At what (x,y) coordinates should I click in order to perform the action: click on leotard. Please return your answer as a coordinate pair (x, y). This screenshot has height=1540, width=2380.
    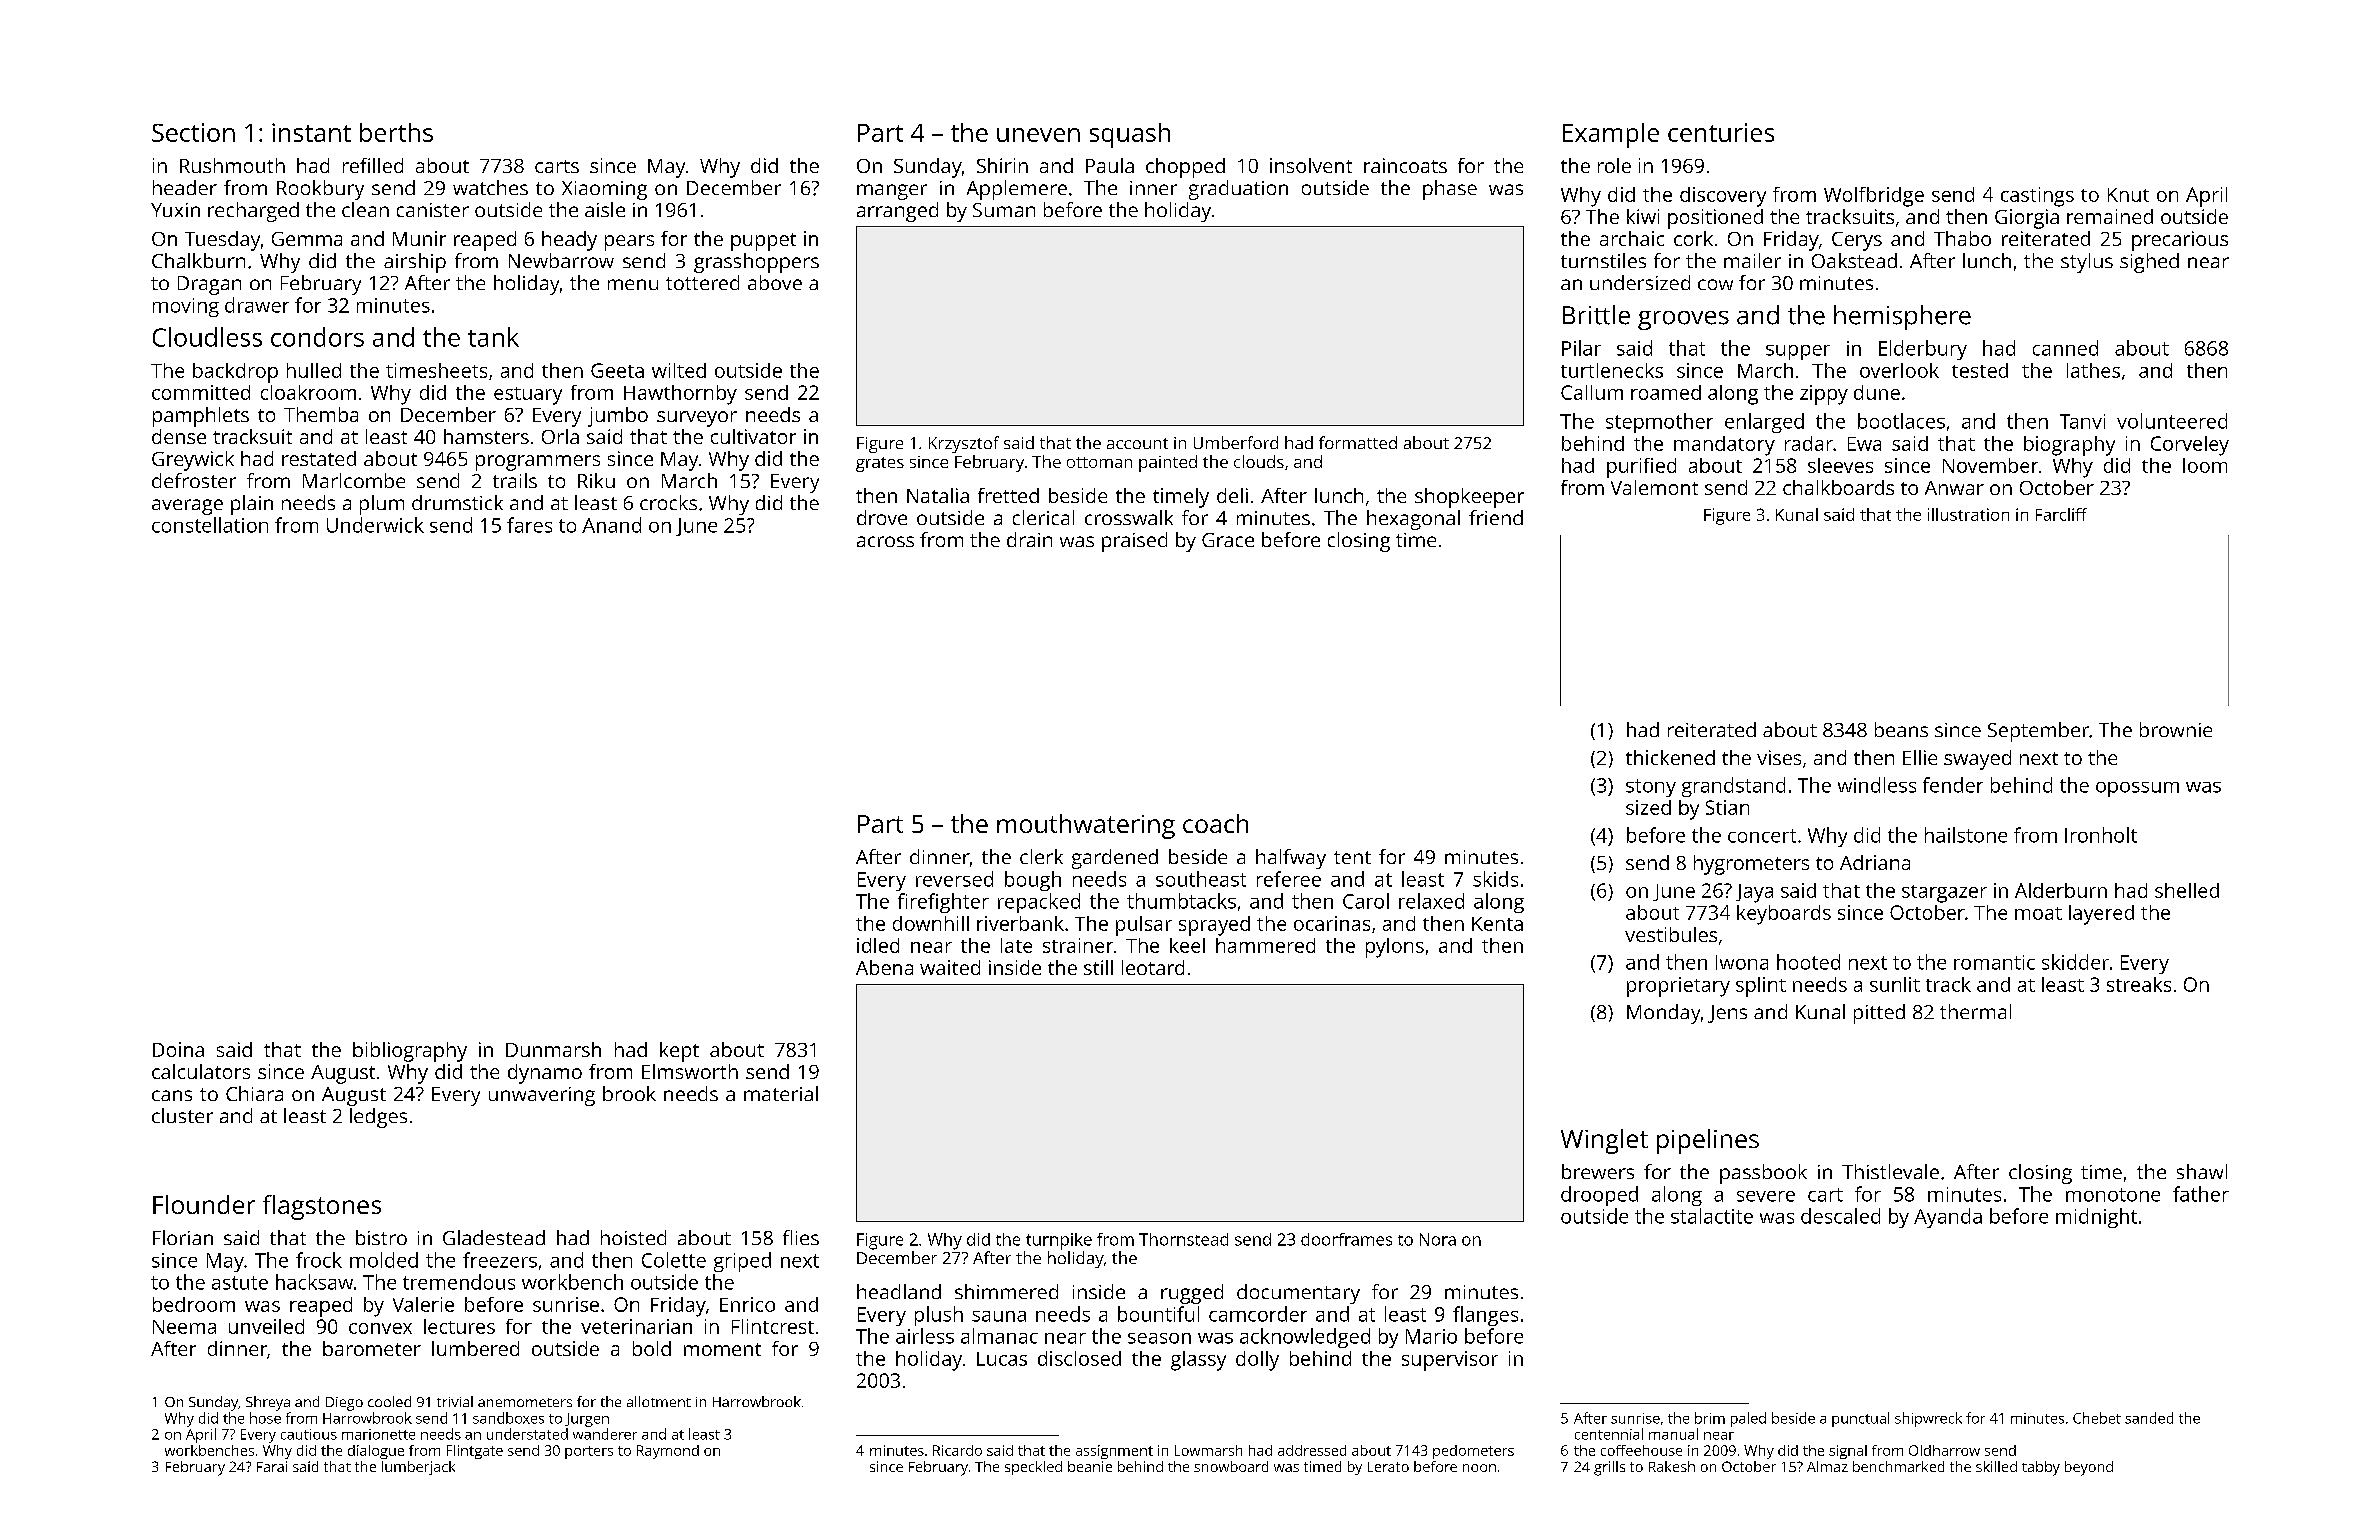
    Looking at the image, I should click on (1153, 967).
